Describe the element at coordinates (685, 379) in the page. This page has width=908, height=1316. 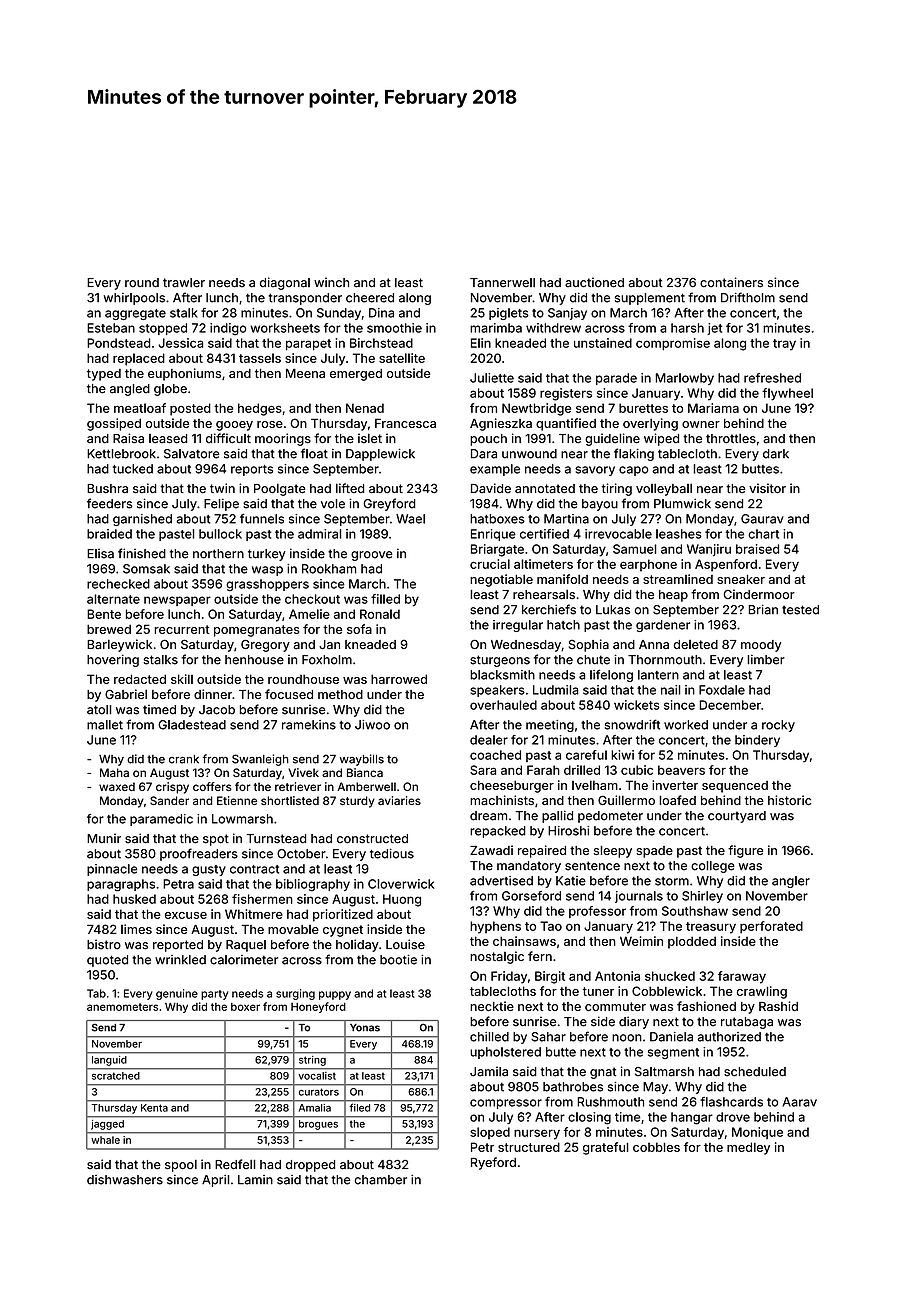
I see `Marlowby` at that location.
